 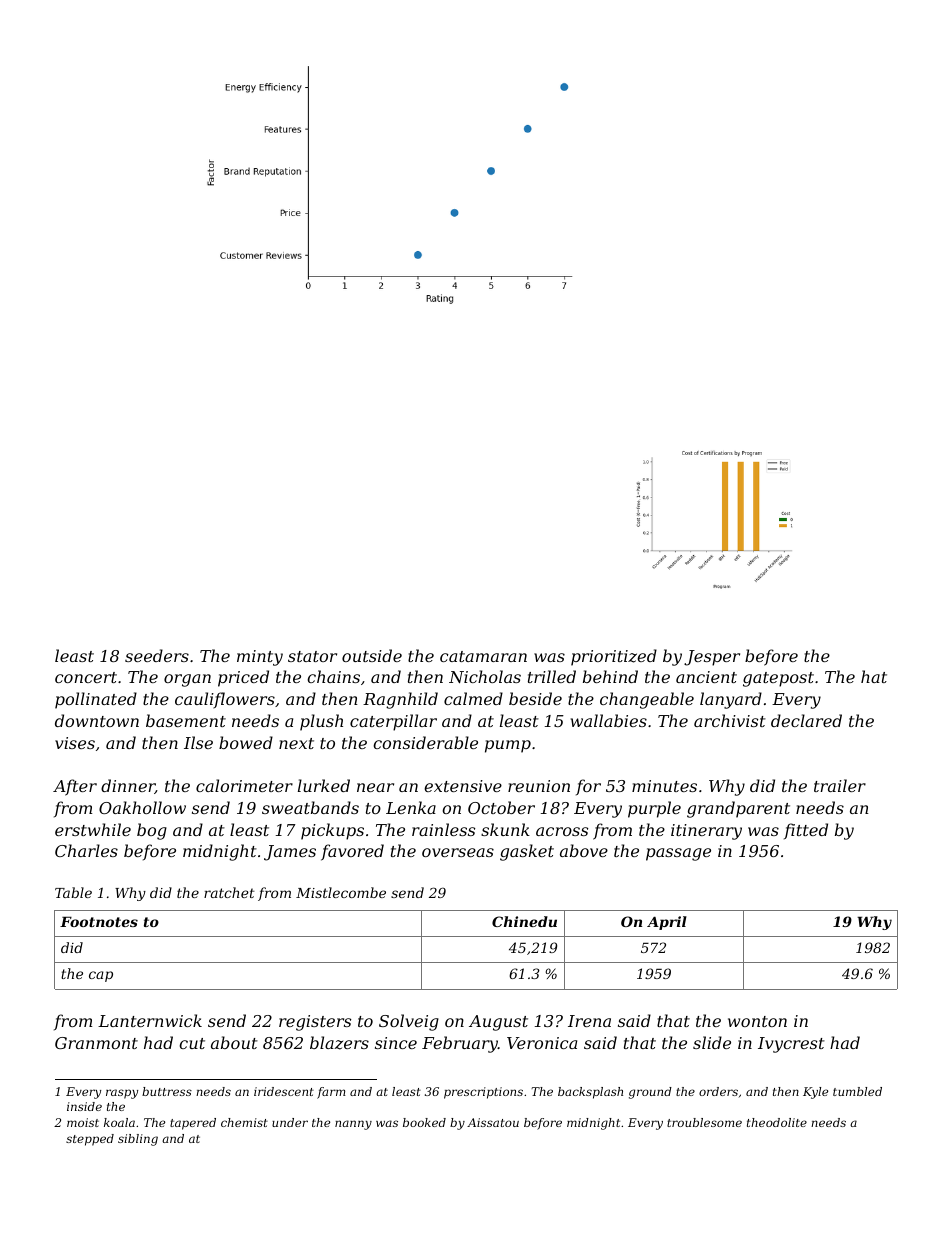 What do you see at coordinates (425, 742) in the screenshot?
I see `considerable` at bounding box center [425, 742].
